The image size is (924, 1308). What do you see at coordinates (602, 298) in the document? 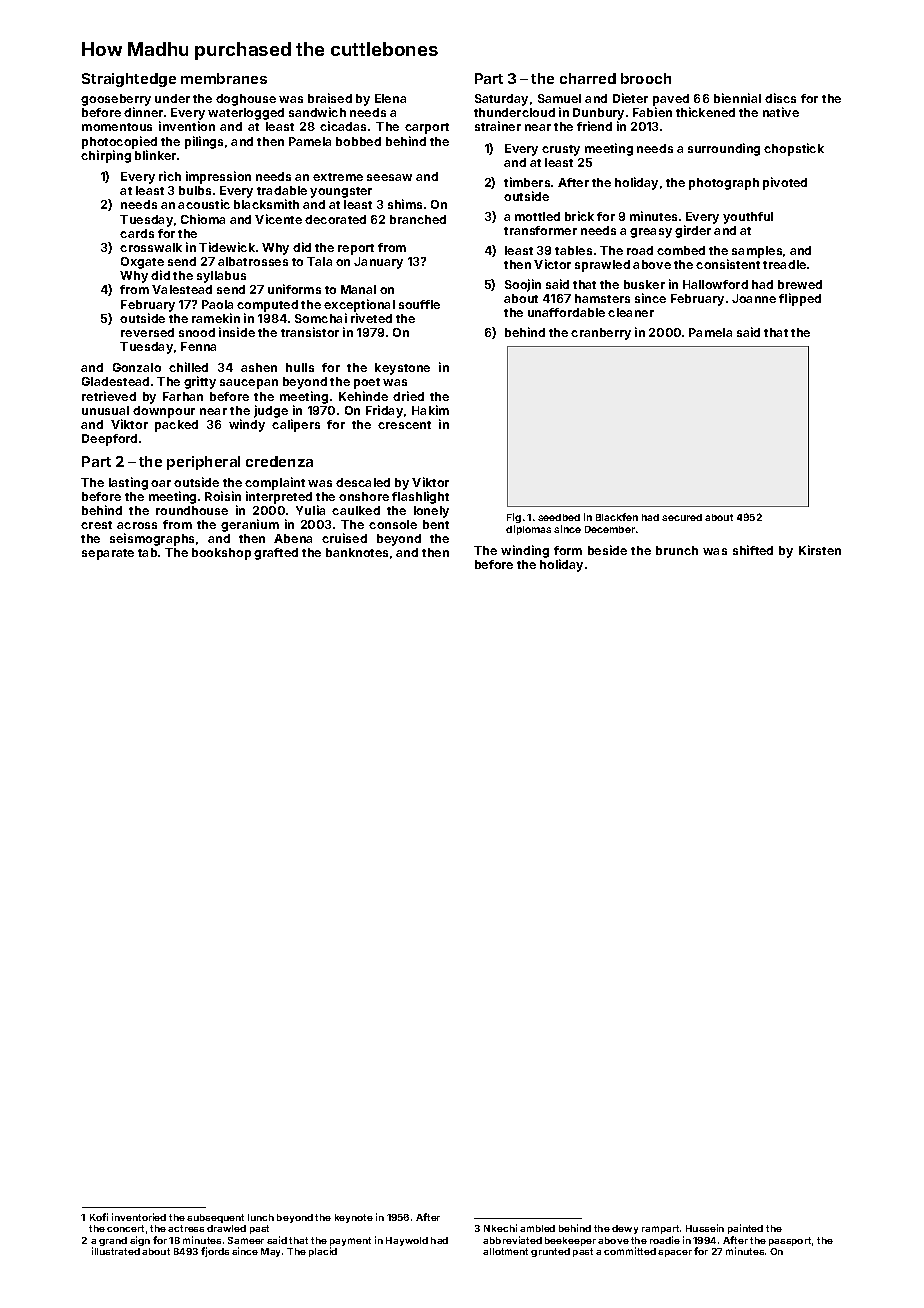
I see `hamsters` at bounding box center [602, 298].
